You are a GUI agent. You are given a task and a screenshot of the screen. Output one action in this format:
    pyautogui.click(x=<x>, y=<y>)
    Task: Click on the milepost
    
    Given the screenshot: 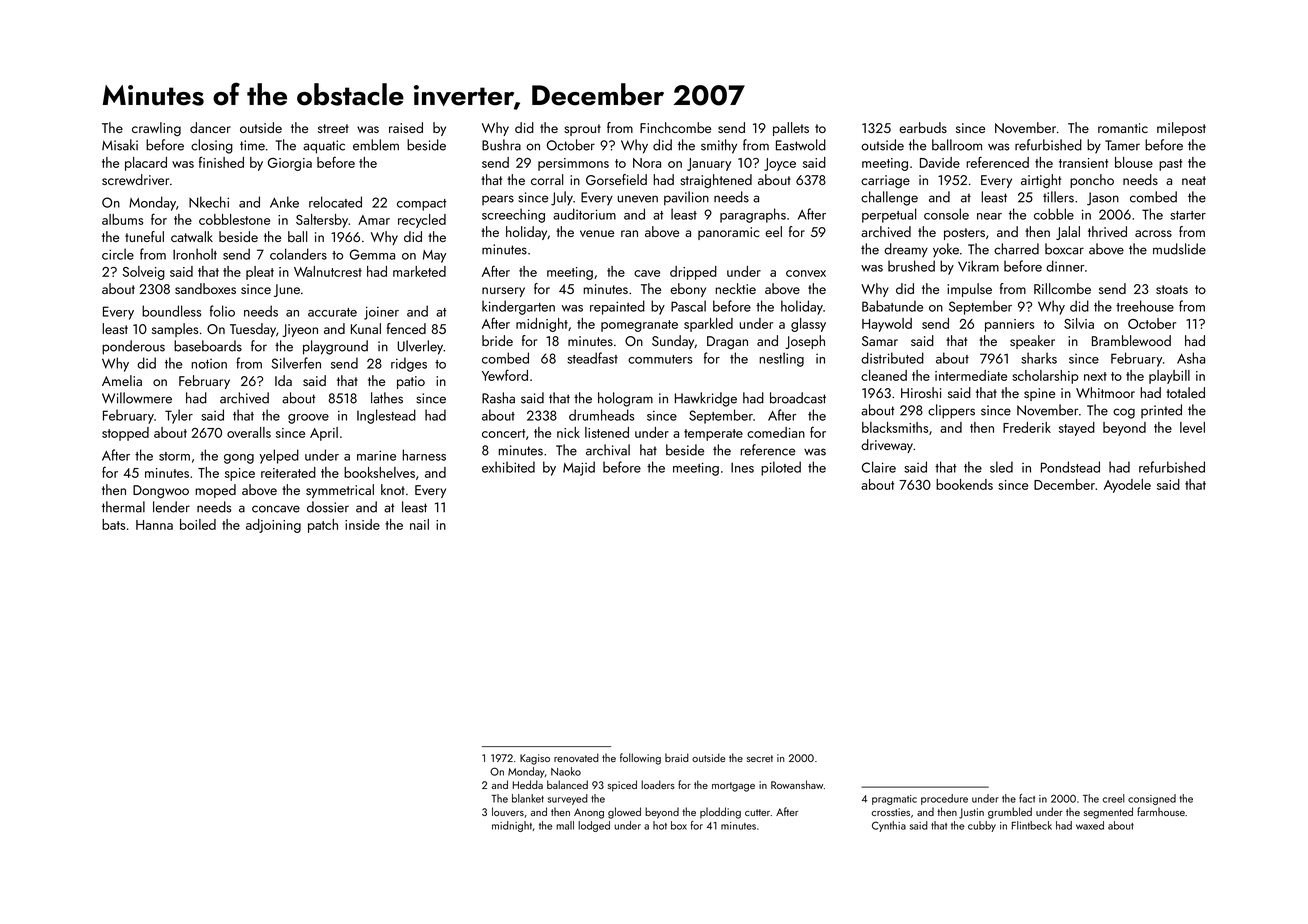 What is the action you would take?
    pyautogui.click(x=1181, y=129)
